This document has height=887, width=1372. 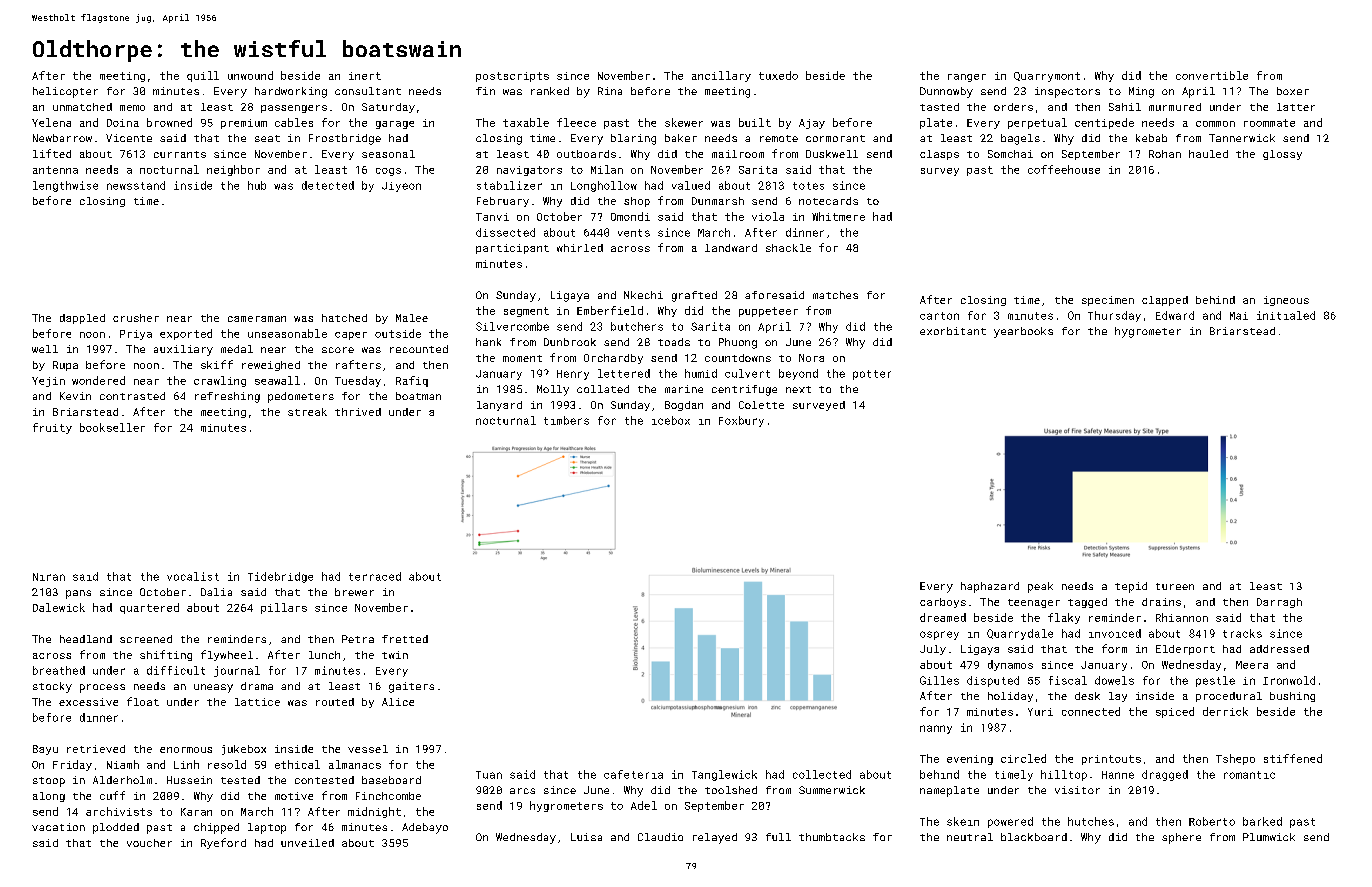 What do you see at coordinates (1293, 91) in the document?
I see `boxer` at bounding box center [1293, 91].
